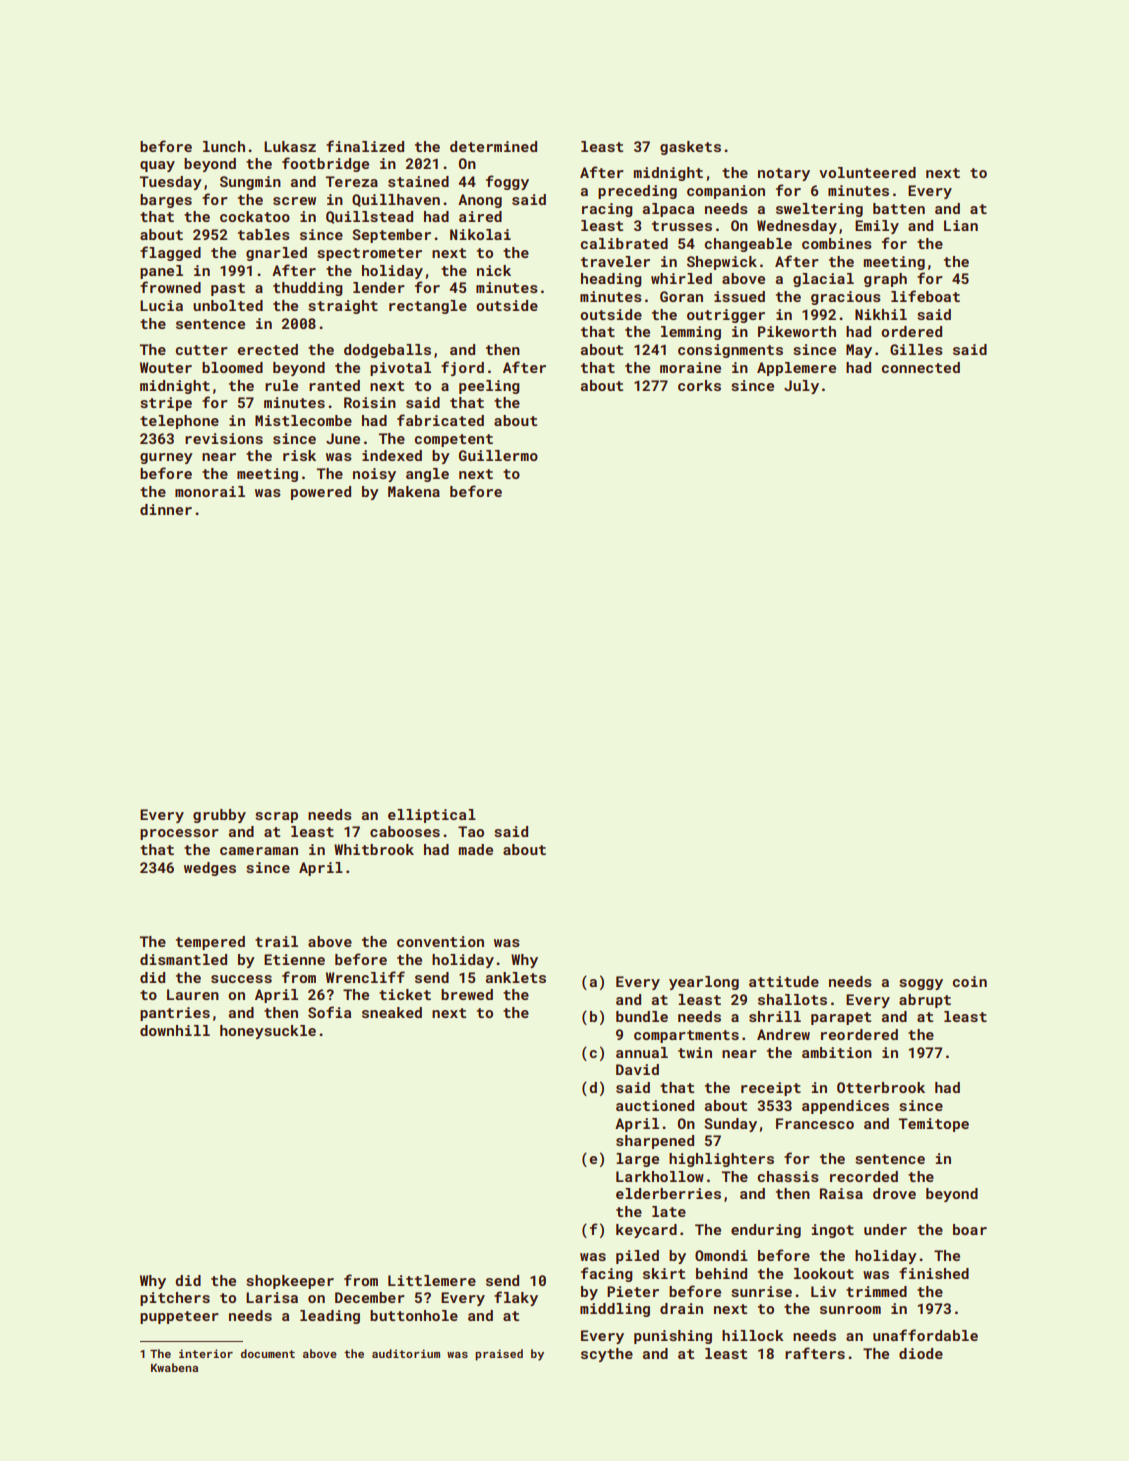 Image resolution: width=1129 pixels, height=1461 pixels. I want to click on anklets, so click(516, 977).
